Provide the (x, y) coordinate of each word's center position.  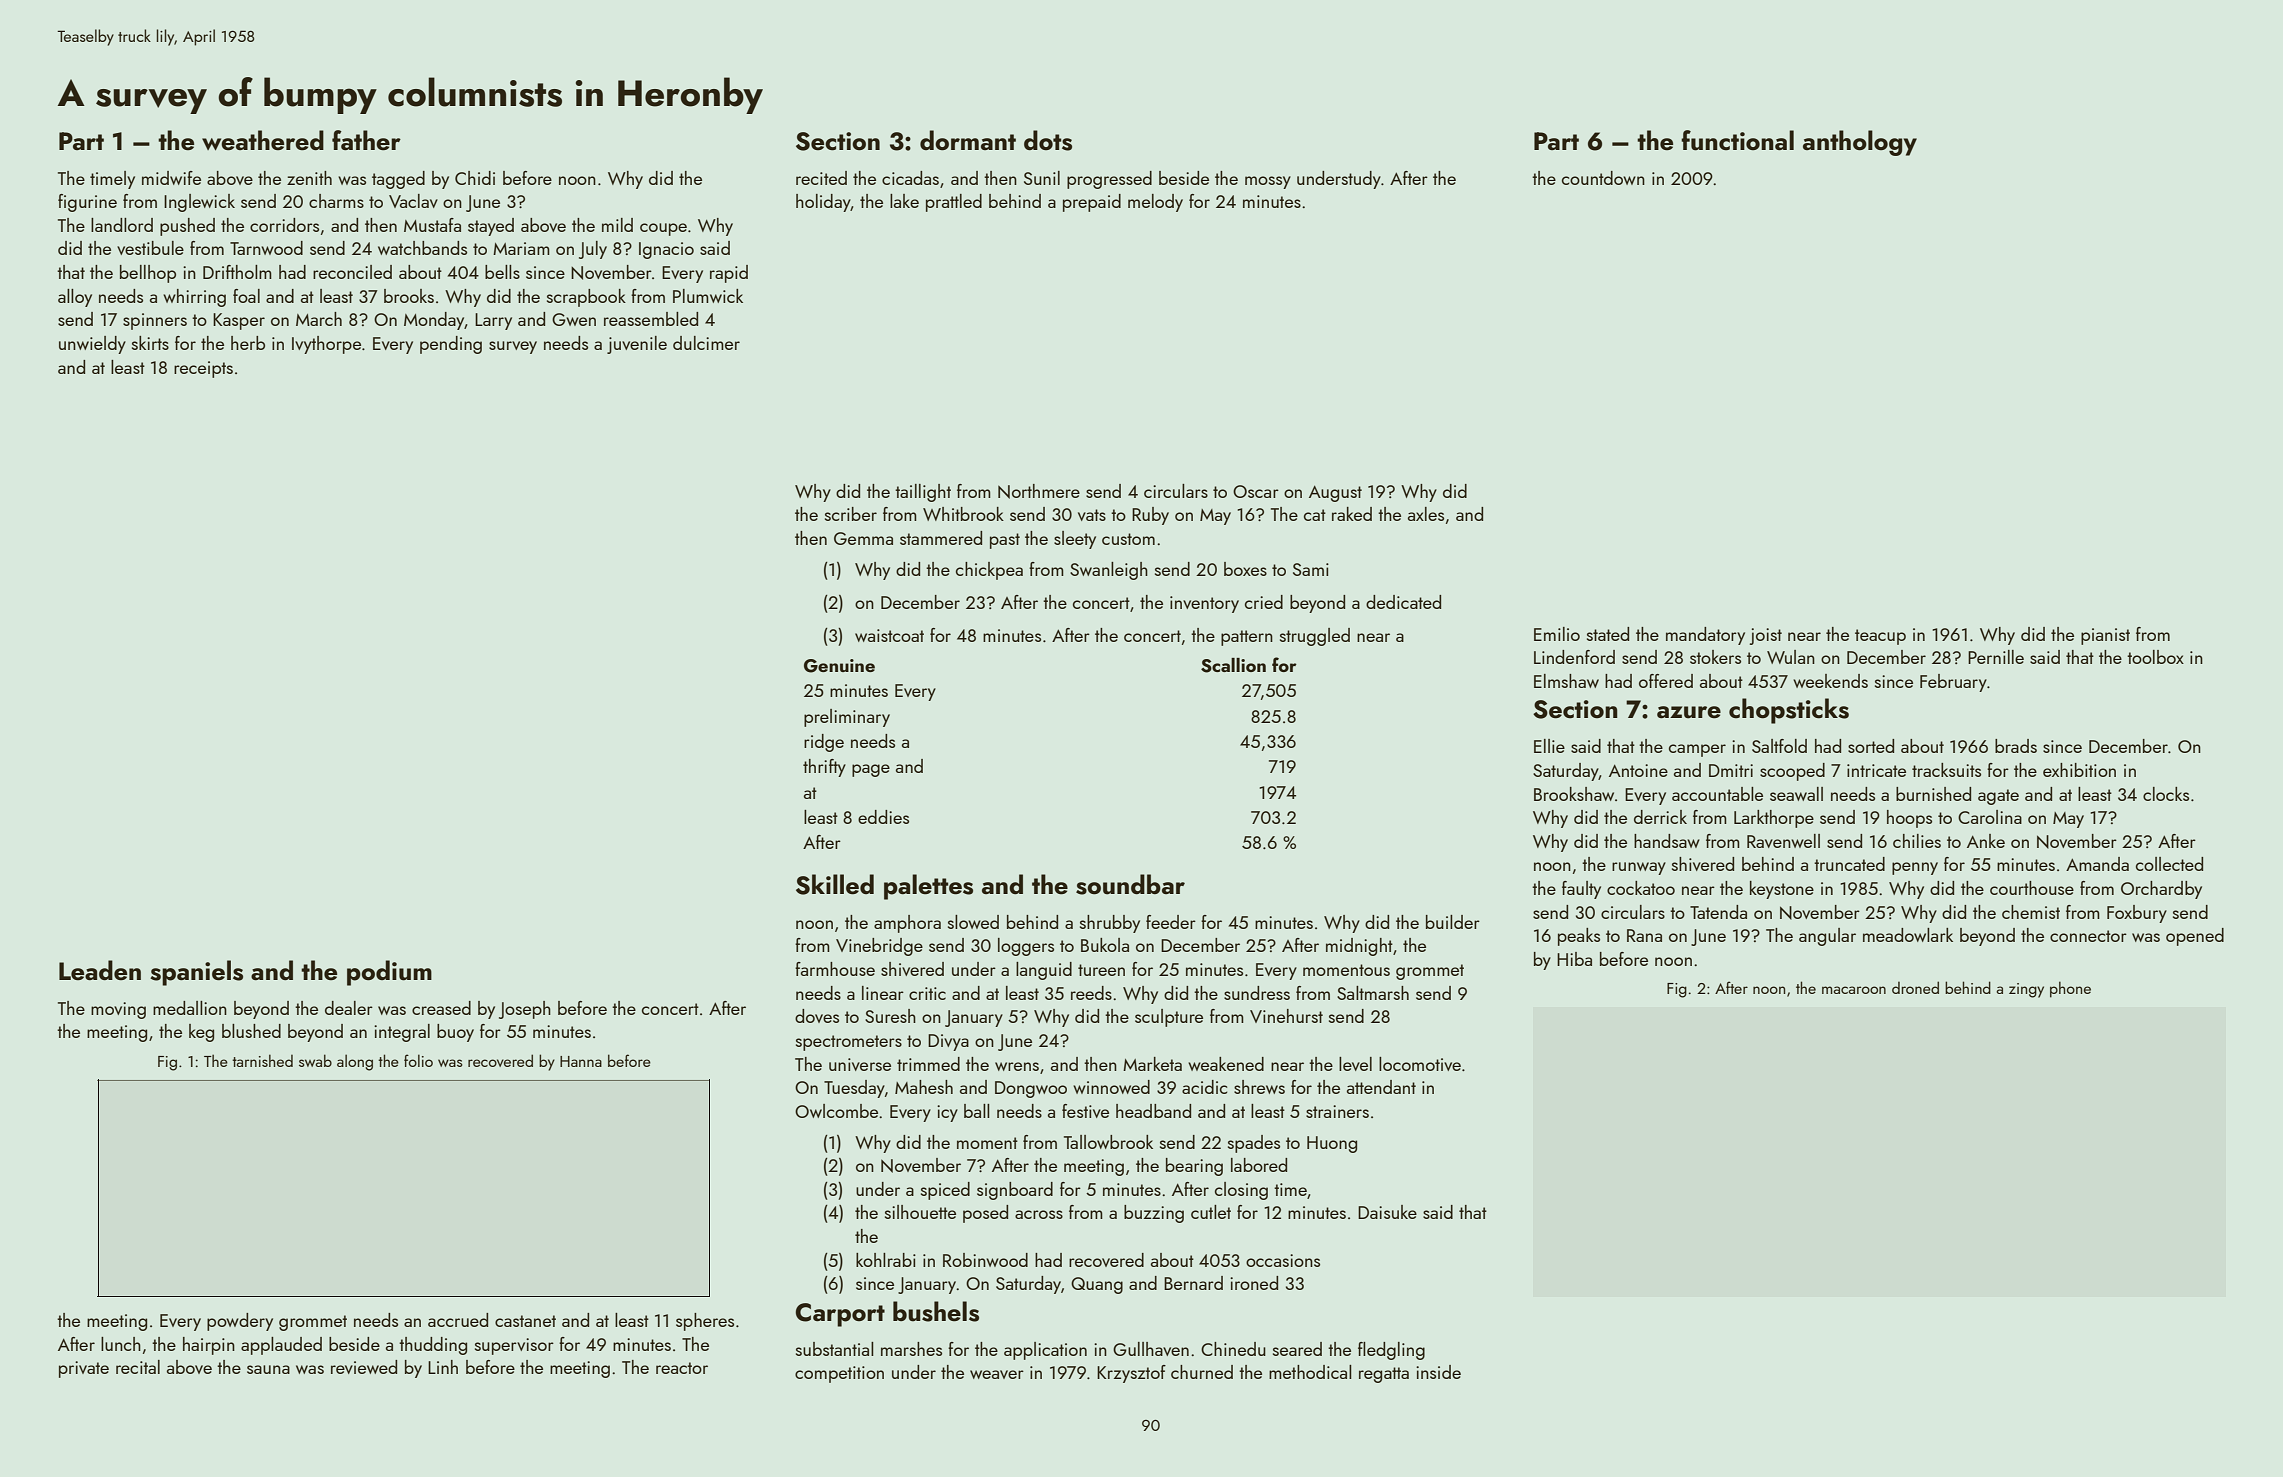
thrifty (824, 768)
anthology (1860, 143)
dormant (968, 140)
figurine (87, 203)
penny (1915, 868)
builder (1453, 922)
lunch (121, 1344)
